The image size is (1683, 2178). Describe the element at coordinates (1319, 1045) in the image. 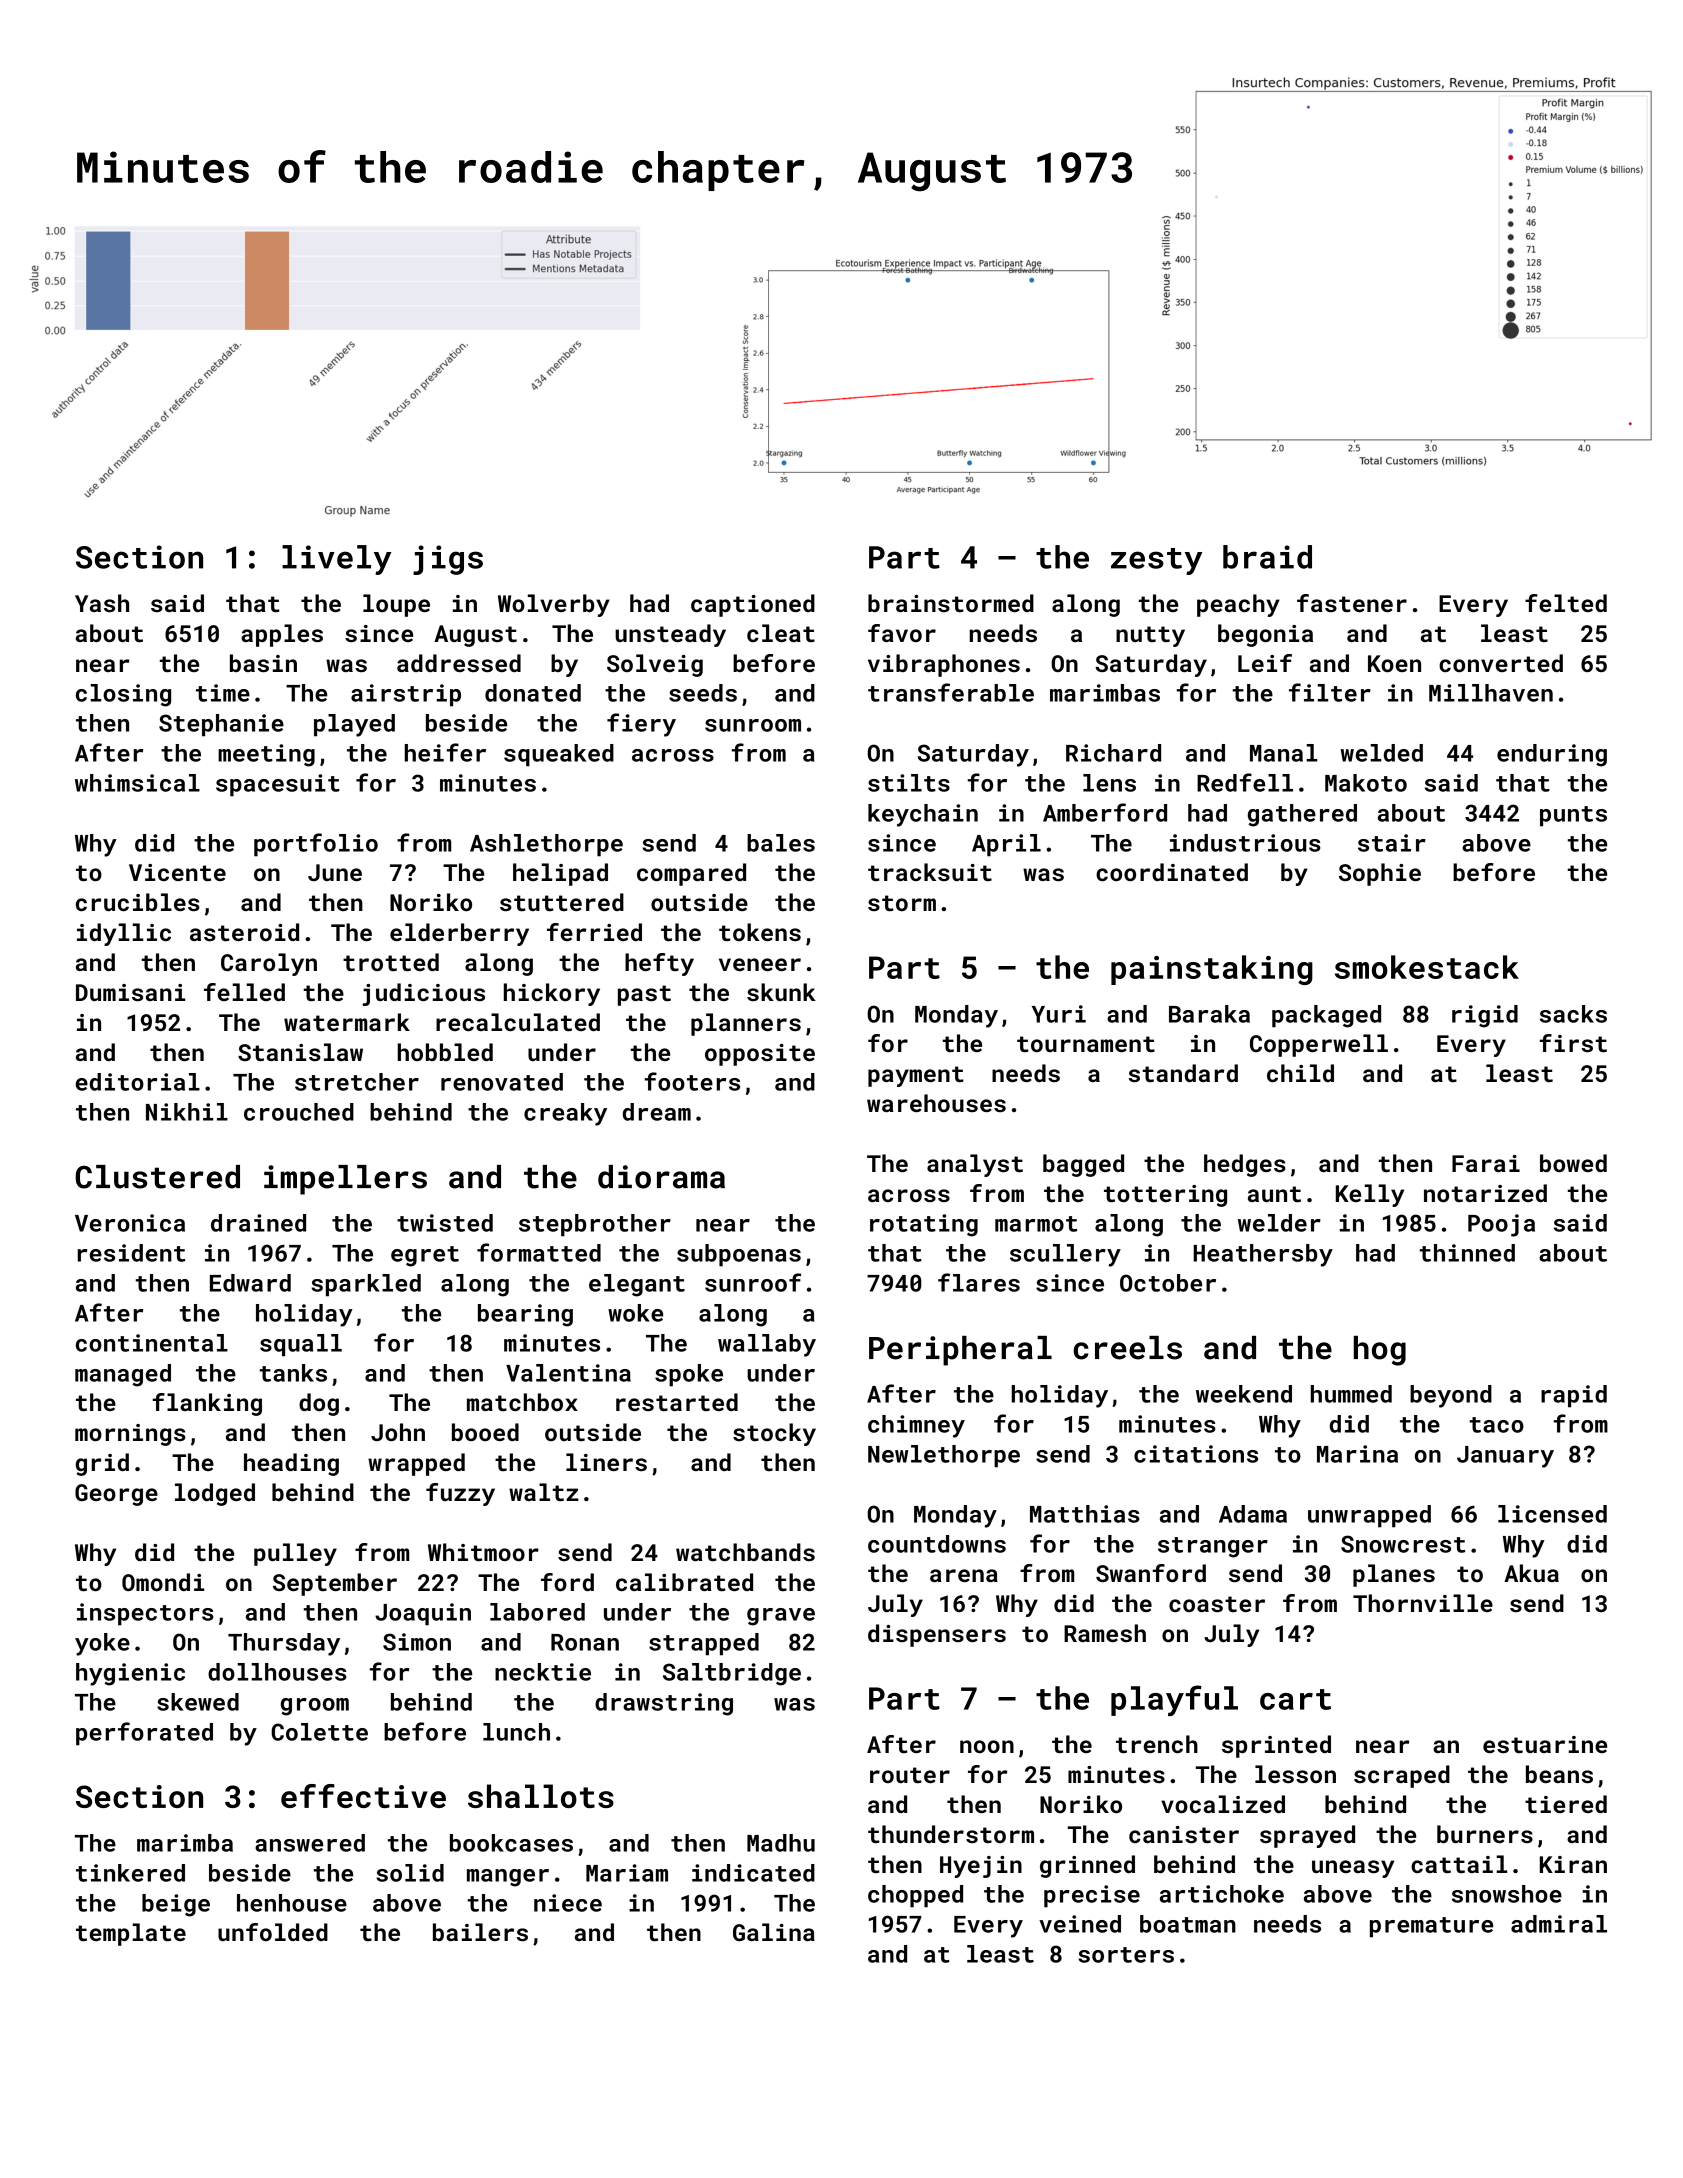

I see `Copperwell` at that location.
